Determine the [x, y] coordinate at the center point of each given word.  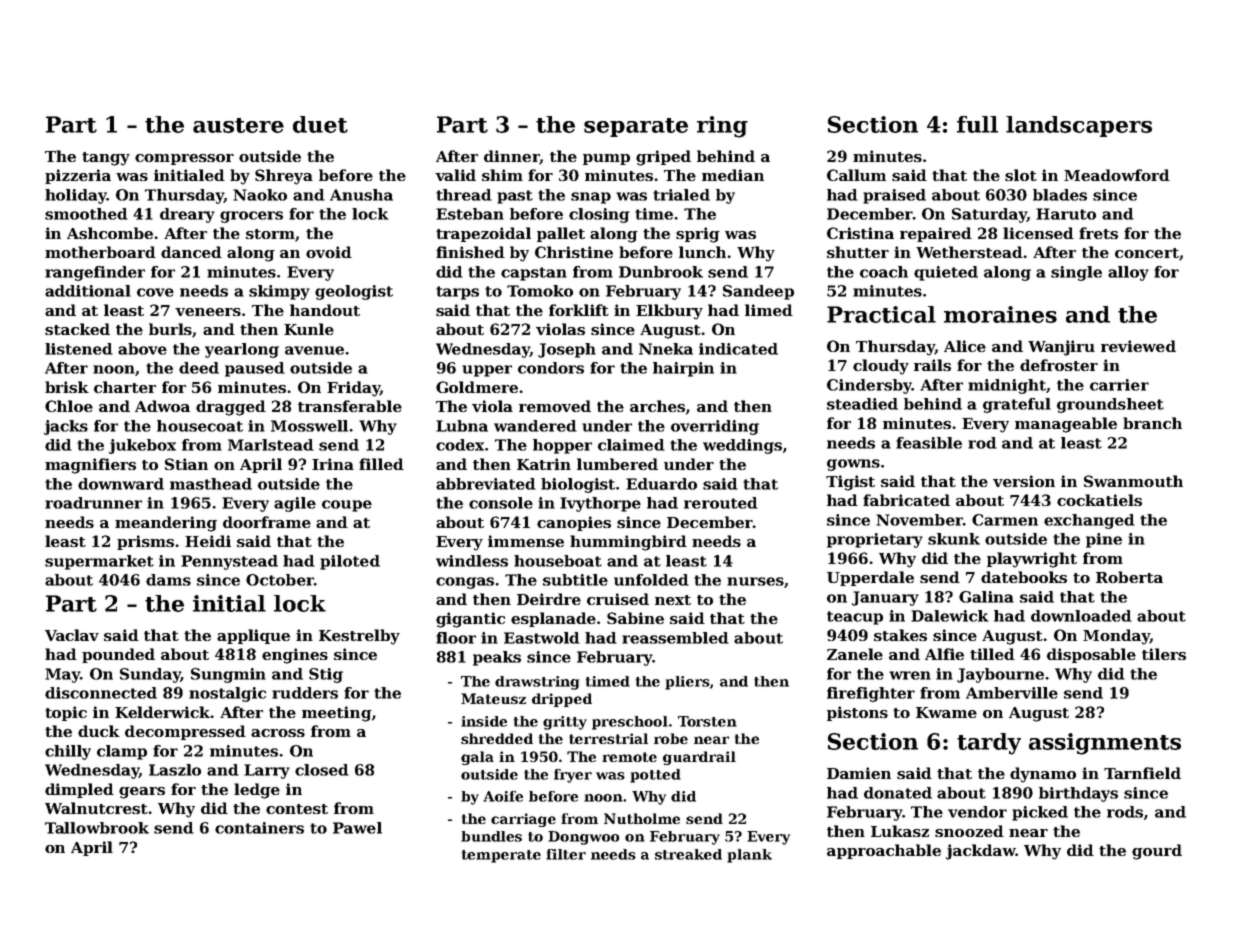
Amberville [1012, 693]
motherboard [100, 252]
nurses [755, 581]
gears [142, 793]
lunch [702, 252]
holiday [76, 196]
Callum [856, 175]
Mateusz [493, 698]
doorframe [267, 522]
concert [1147, 253]
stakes [900, 635]
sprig [698, 235]
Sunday [150, 675]
